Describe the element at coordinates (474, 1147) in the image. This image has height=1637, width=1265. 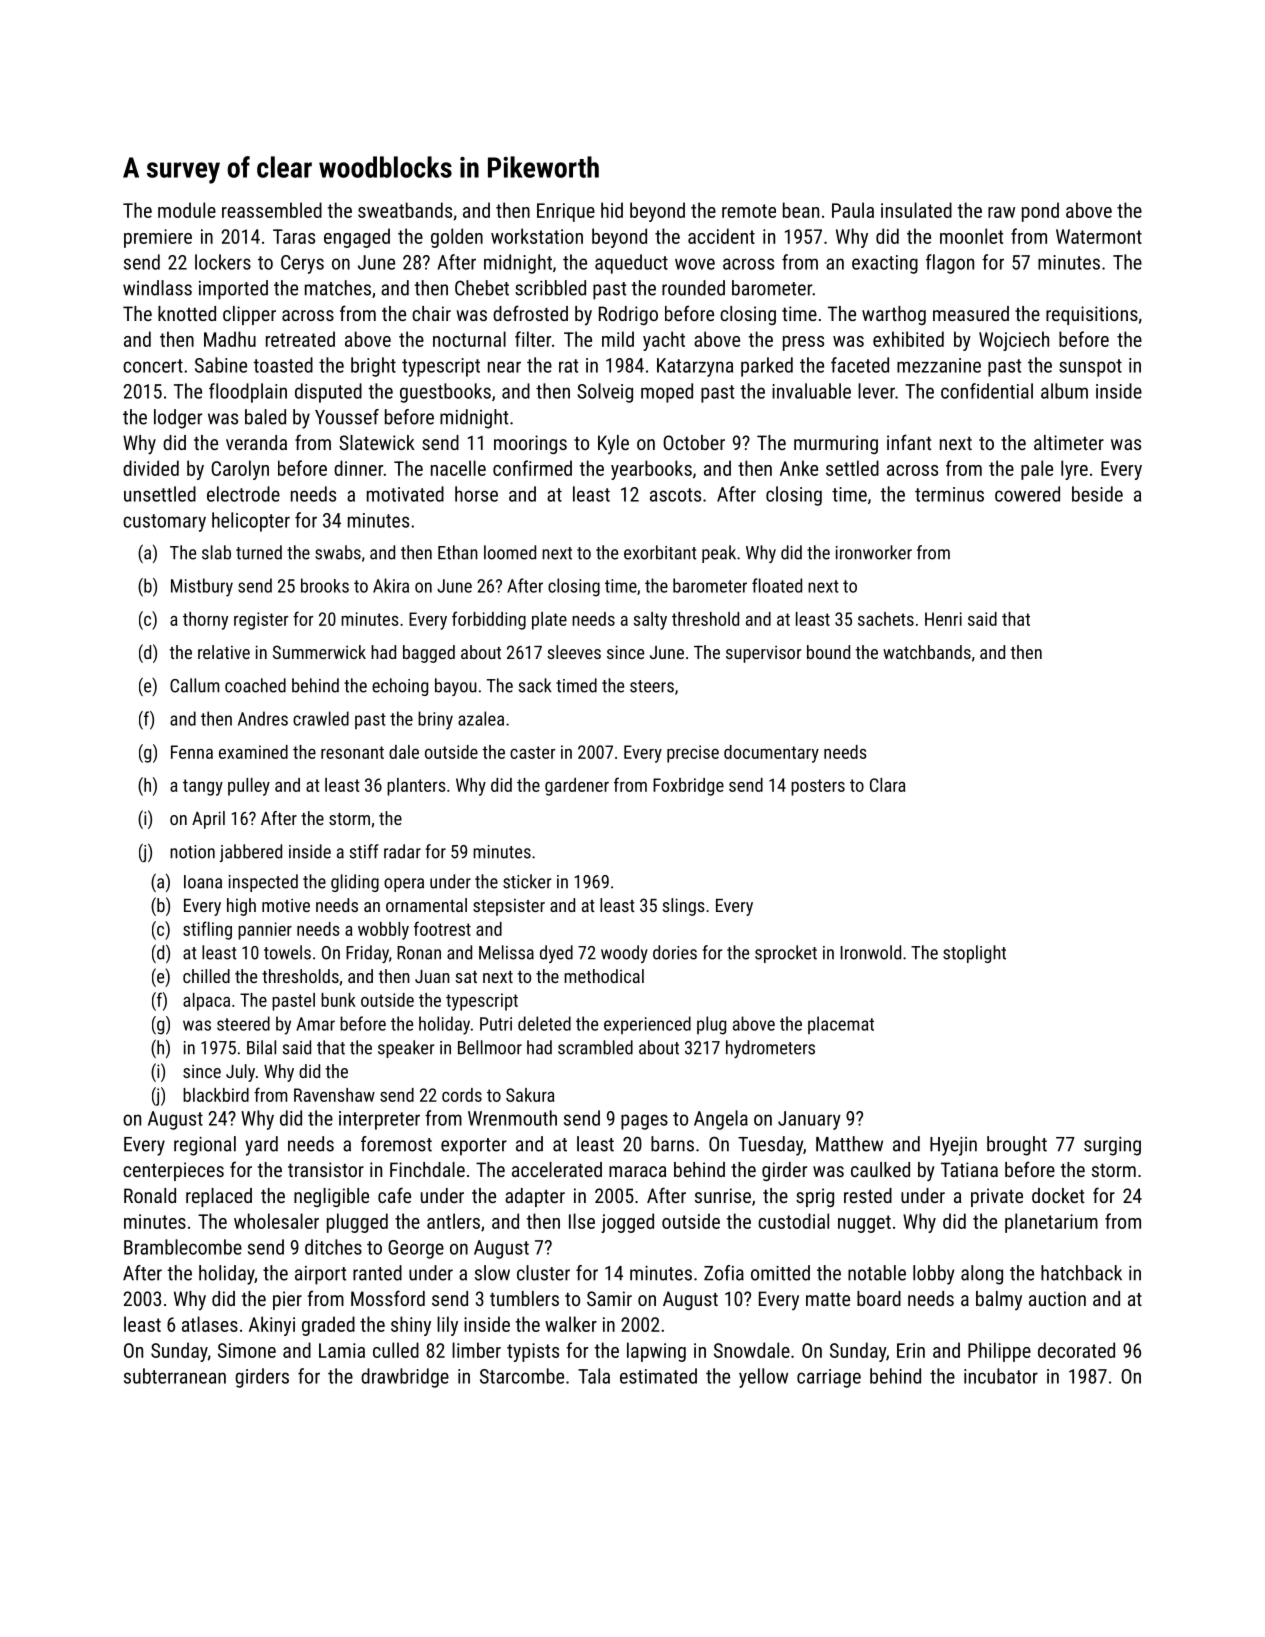
I see `exporter` at that location.
